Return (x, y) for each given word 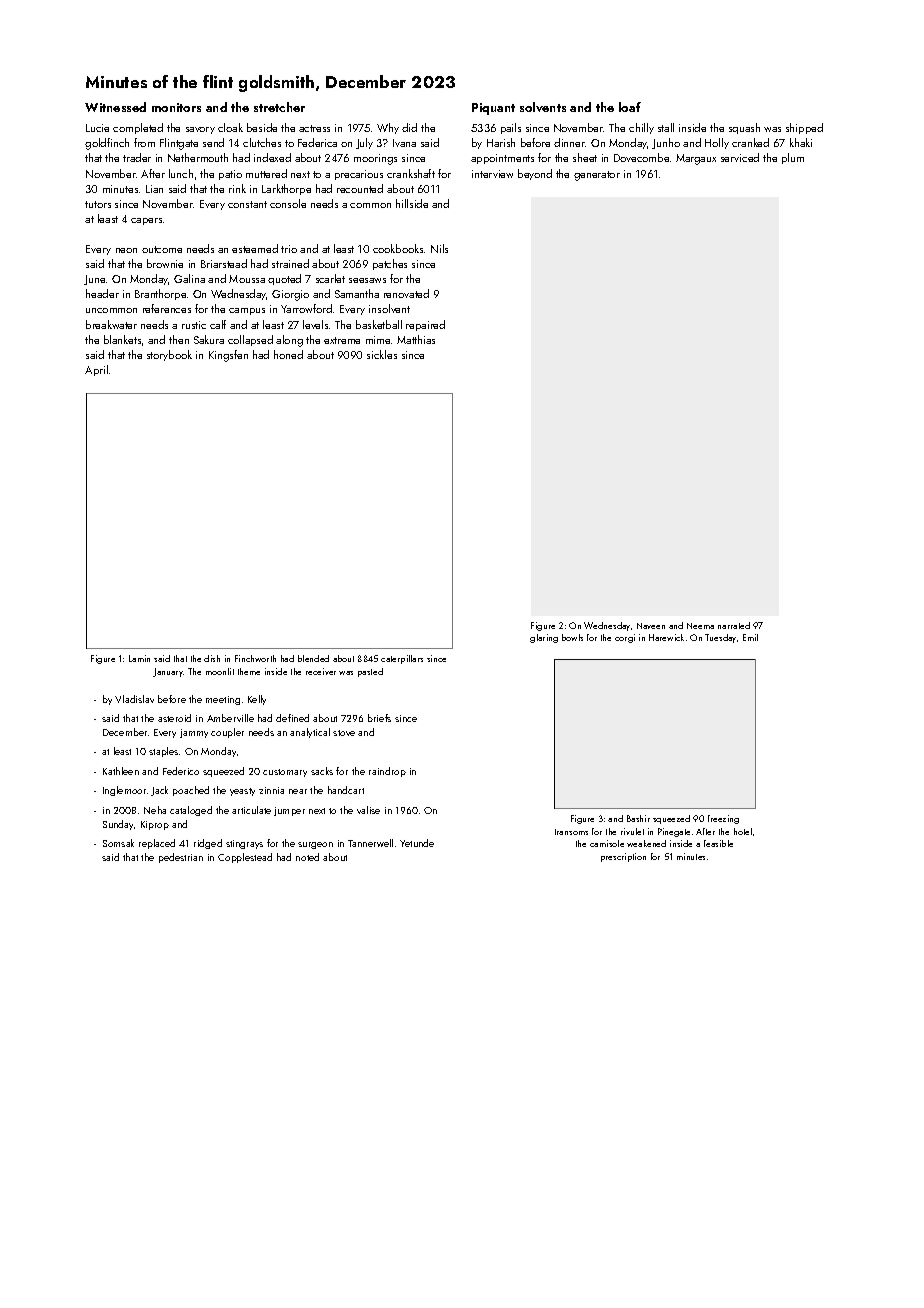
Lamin (139, 658)
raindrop (387, 772)
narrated (734, 625)
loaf (630, 107)
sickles (382, 354)
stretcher (279, 107)
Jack (159, 791)
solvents (543, 107)
